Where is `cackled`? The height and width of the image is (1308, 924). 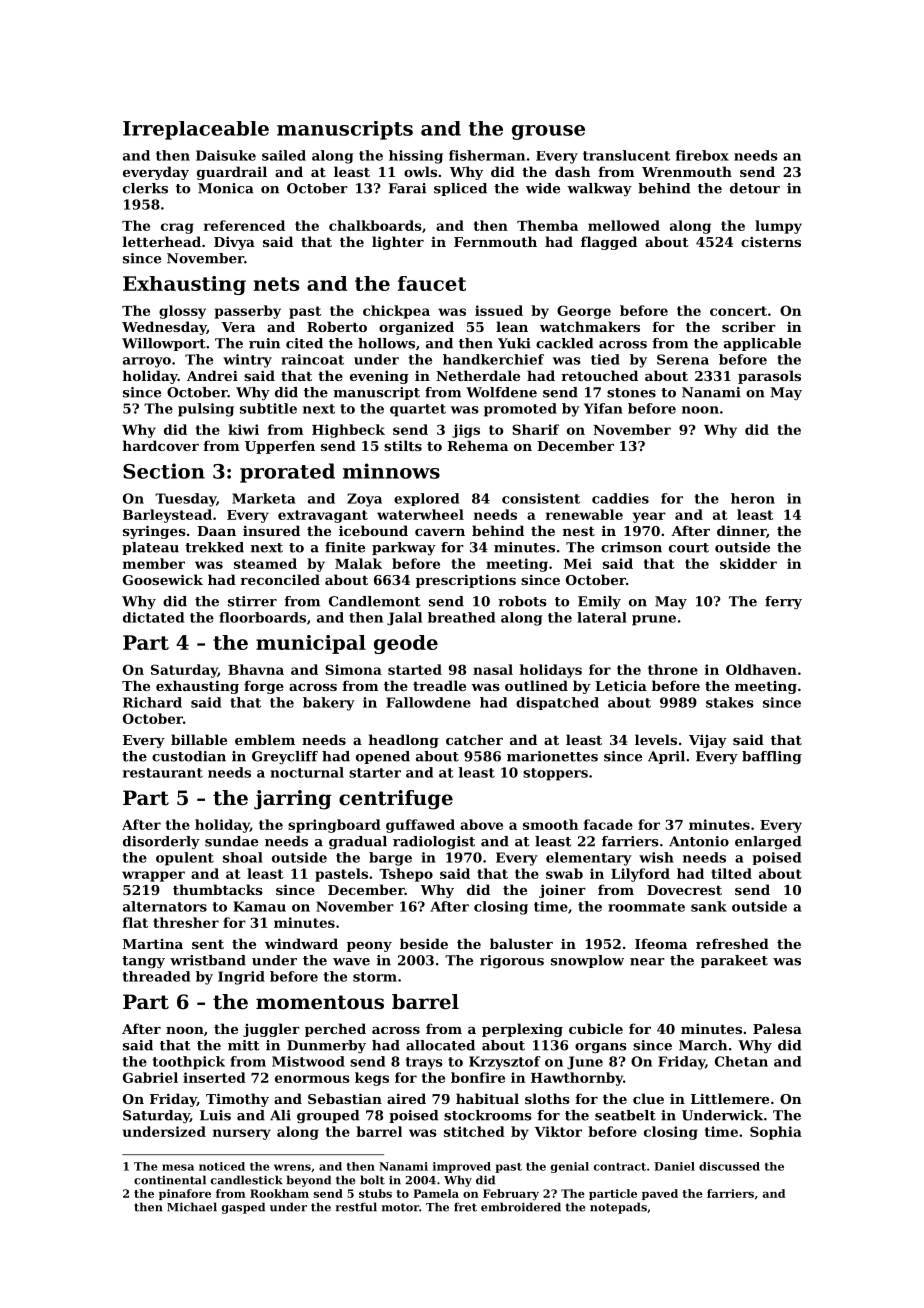
cackled is located at coordinates (564, 343).
